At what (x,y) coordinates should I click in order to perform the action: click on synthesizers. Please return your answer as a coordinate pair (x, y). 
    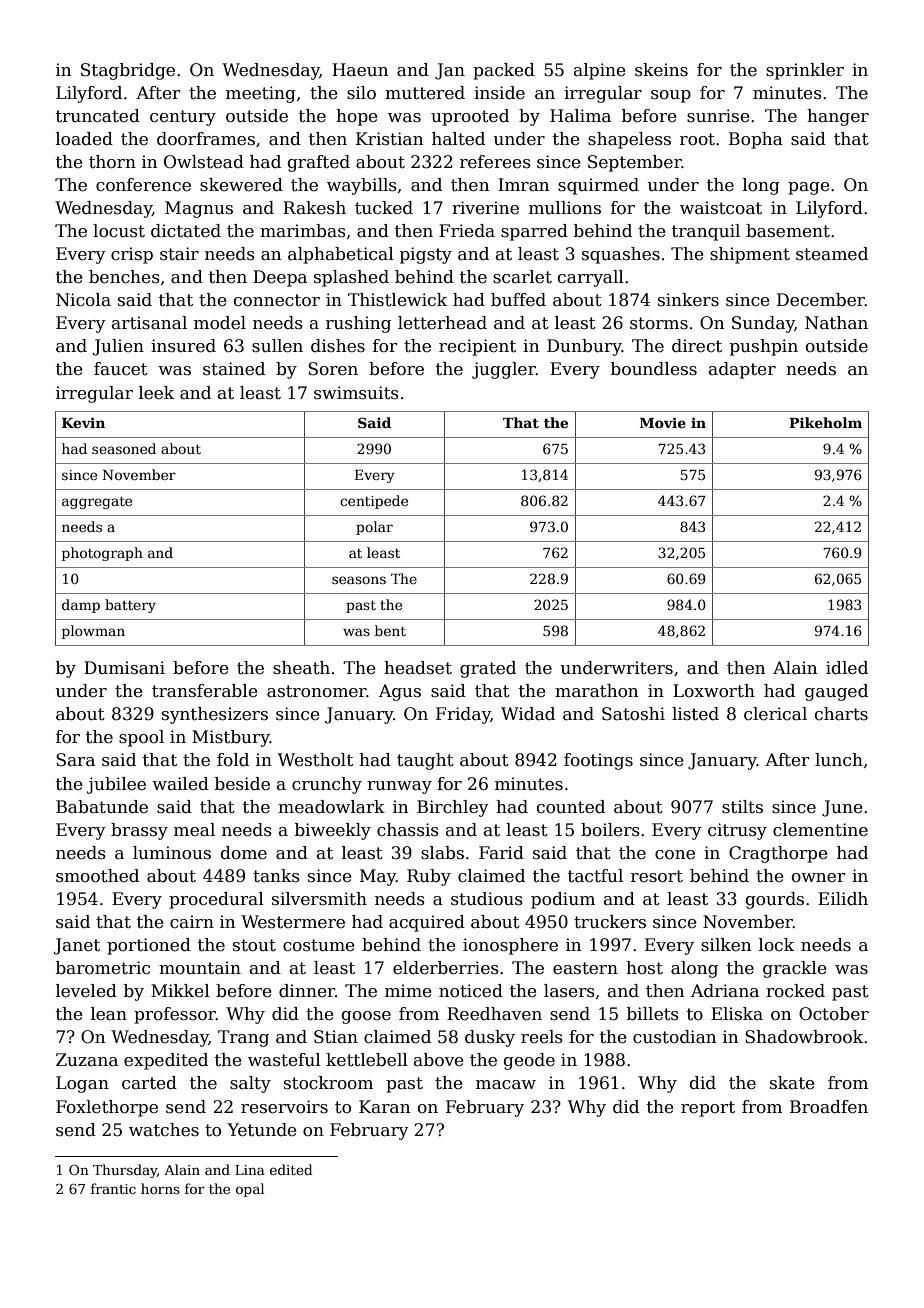
    Looking at the image, I should click on (215, 715).
